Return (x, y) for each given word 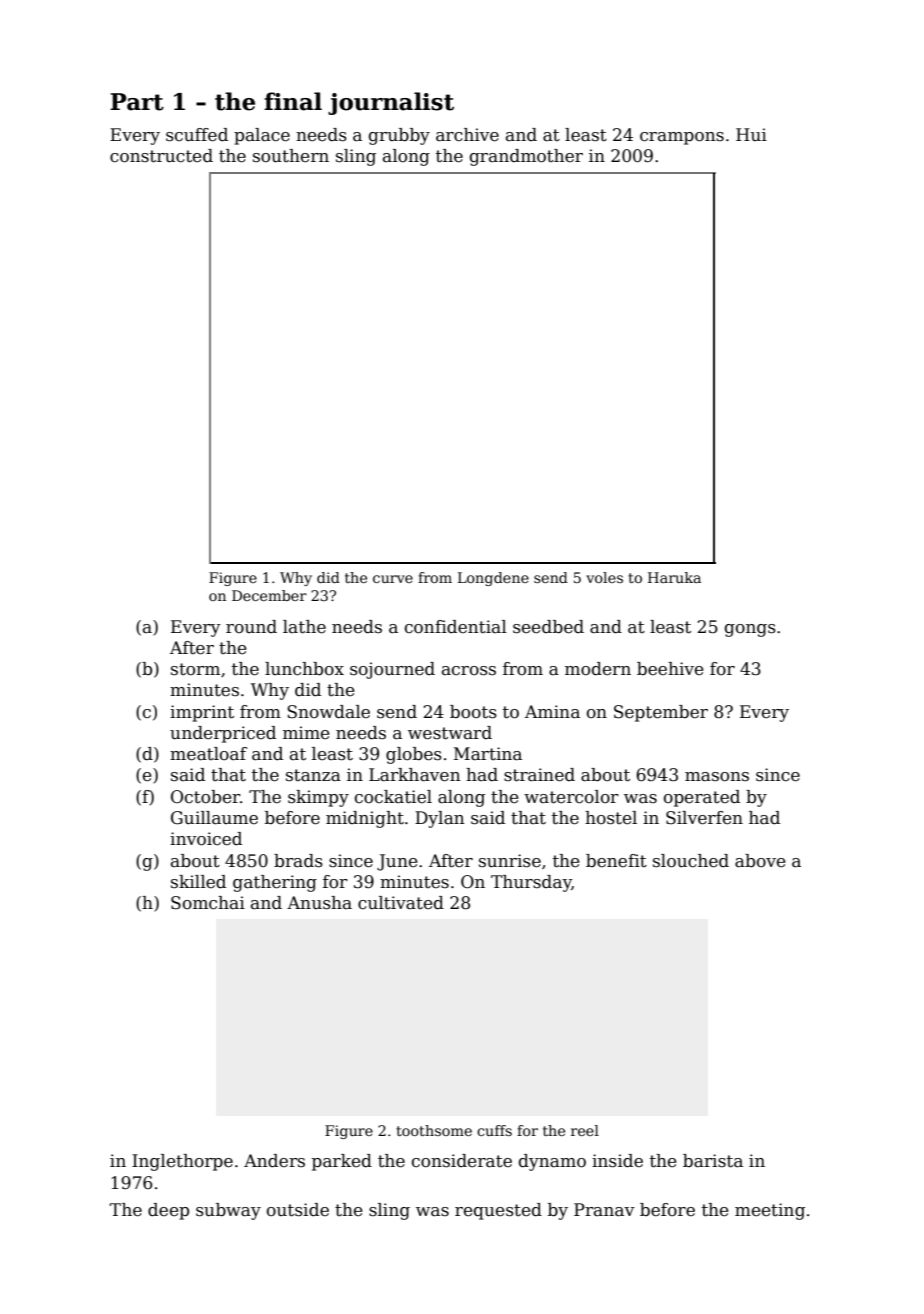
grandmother (526, 157)
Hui (751, 134)
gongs (750, 630)
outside (298, 1210)
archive (467, 135)
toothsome (434, 1130)
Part (137, 102)
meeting (770, 1211)
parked (342, 1162)
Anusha (319, 903)
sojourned (392, 670)
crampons (682, 138)
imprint (202, 713)
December (269, 595)
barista (713, 1161)
